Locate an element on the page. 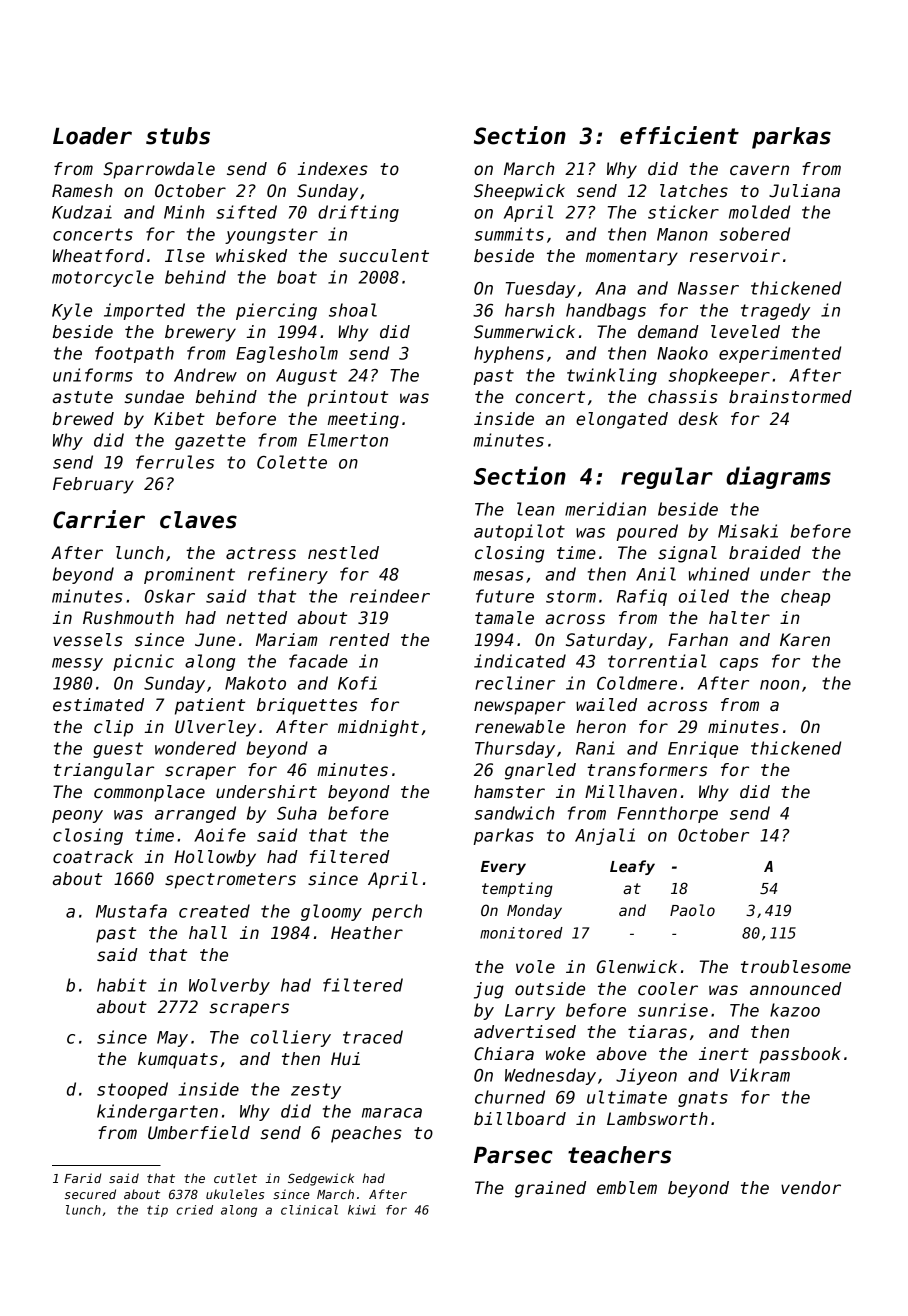  cooler is located at coordinates (668, 989).
